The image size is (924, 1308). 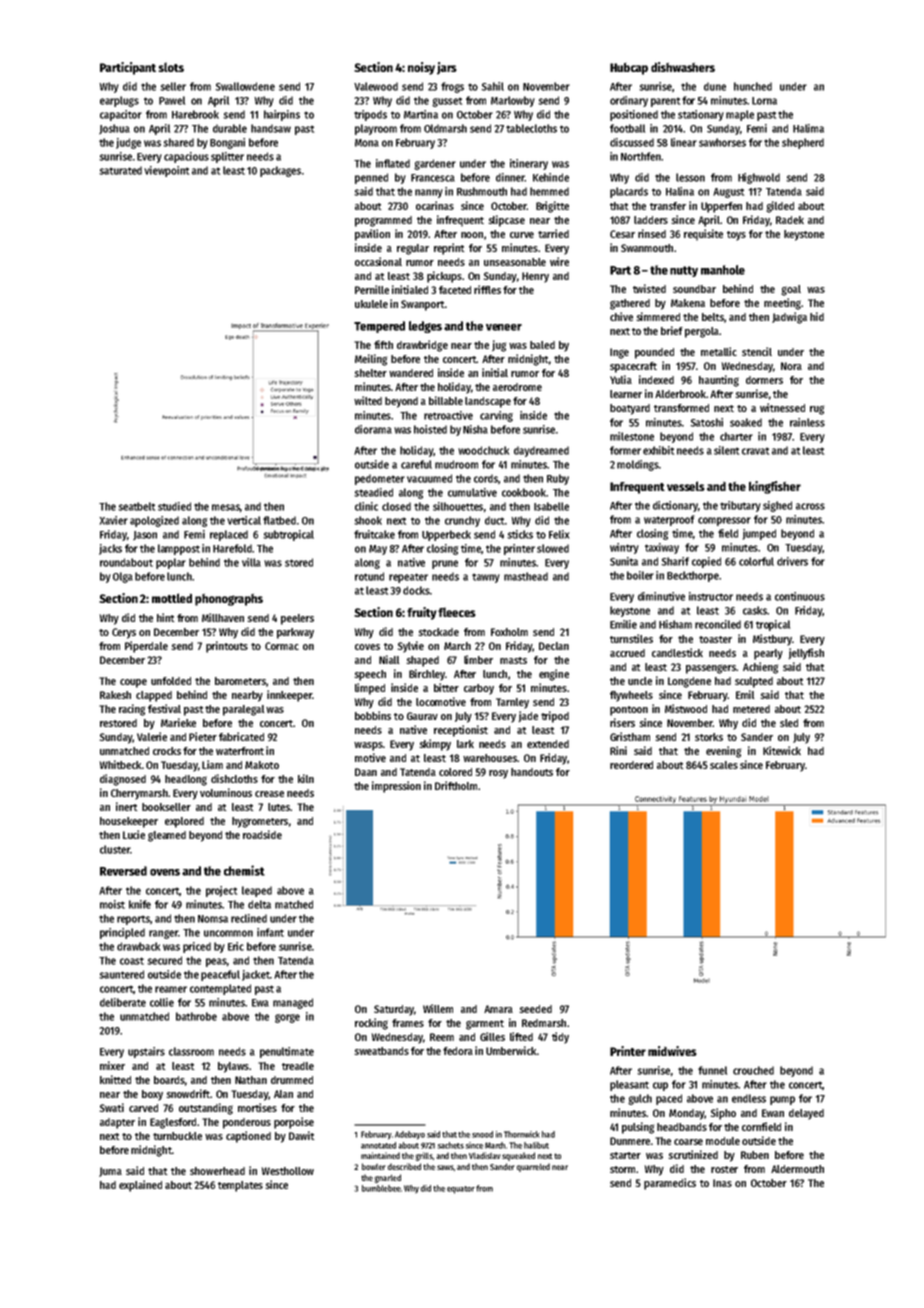 What do you see at coordinates (245, 86) in the document?
I see `Swallowdene` at bounding box center [245, 86].
